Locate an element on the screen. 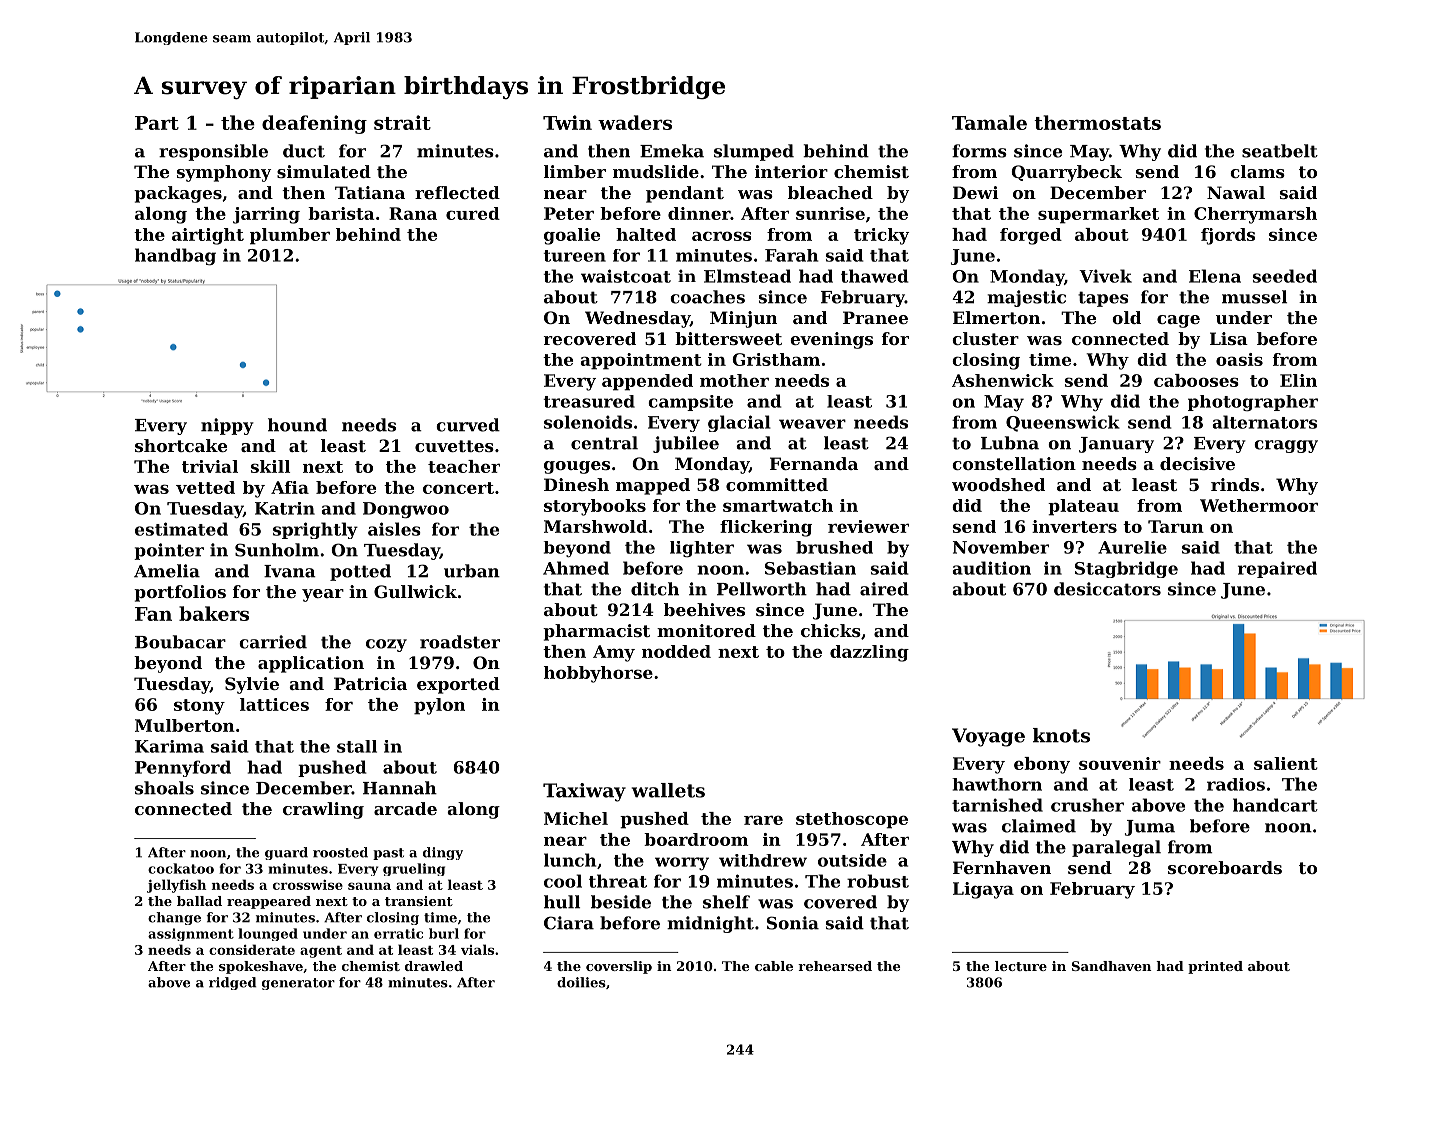 Image resolution: width=1452 pixels, height=1122 pixels. Michel is located at coordinates (576, 818).
